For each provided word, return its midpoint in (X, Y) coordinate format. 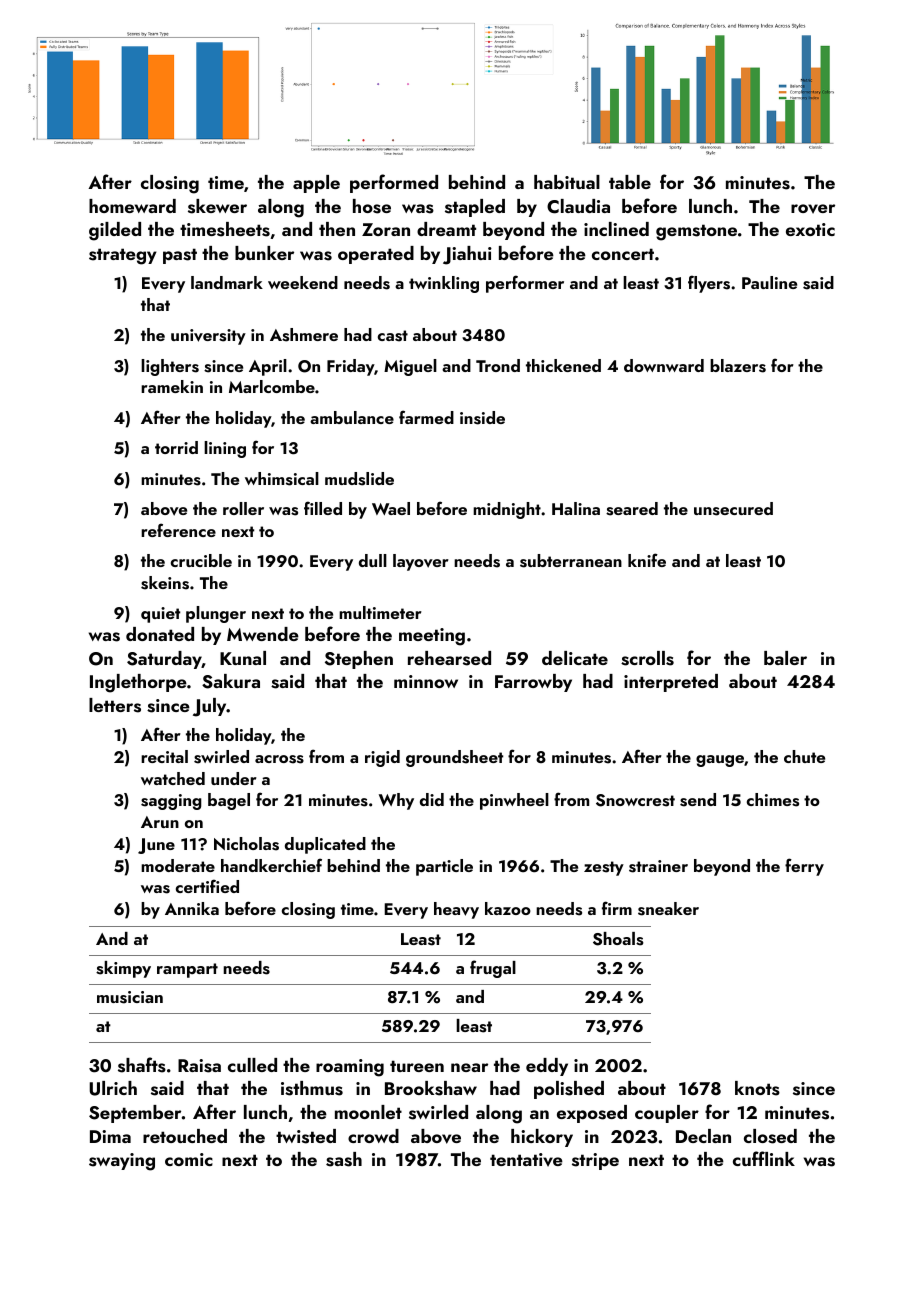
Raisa (199, 1066)
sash (344, 1159)
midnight (507, 510)
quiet (160, 615)
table (630, 182)
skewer (217, 206)
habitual (567, 182)
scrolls (647, 658)
